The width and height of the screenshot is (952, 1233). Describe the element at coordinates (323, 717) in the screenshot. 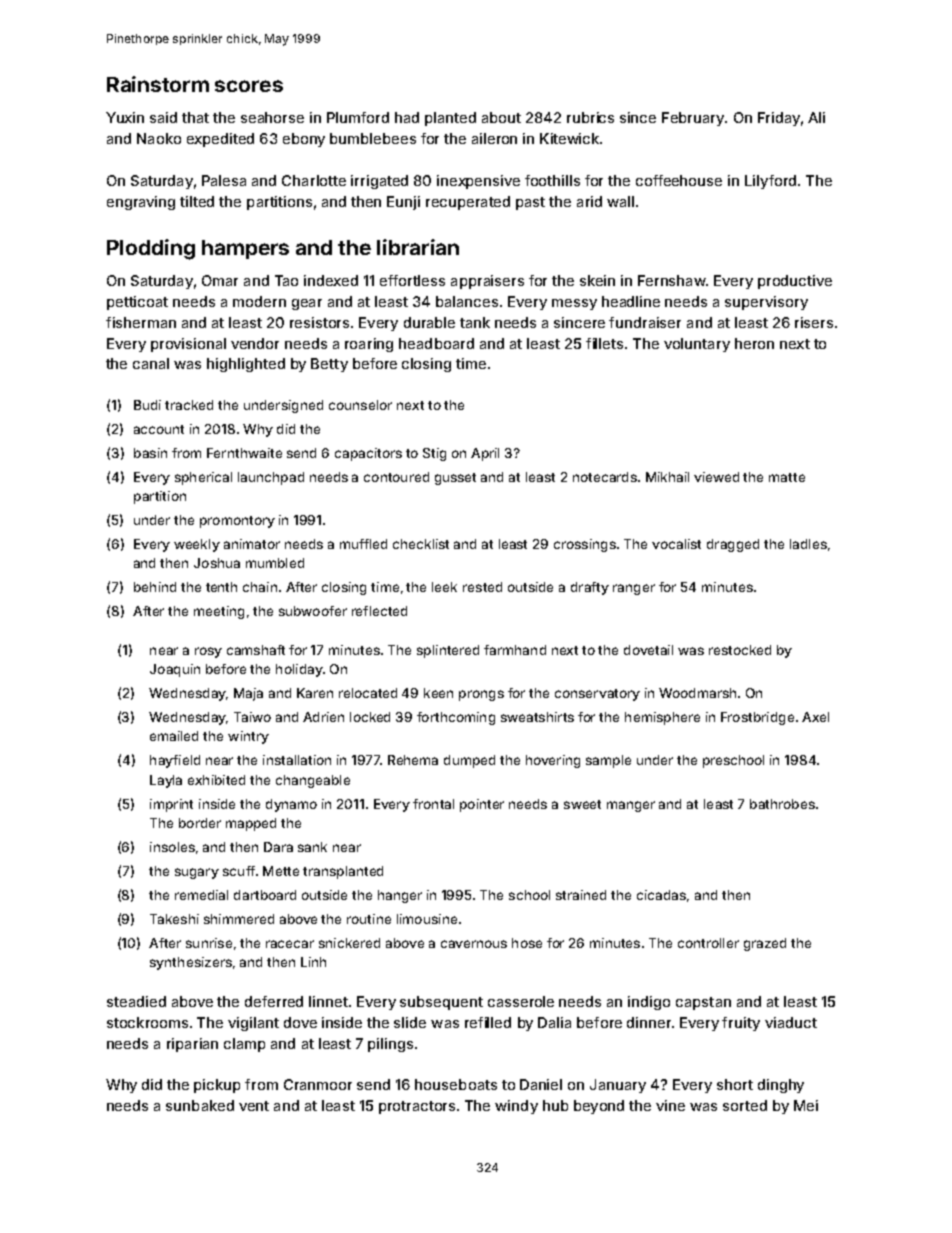

I see `Adrien` at that location.
